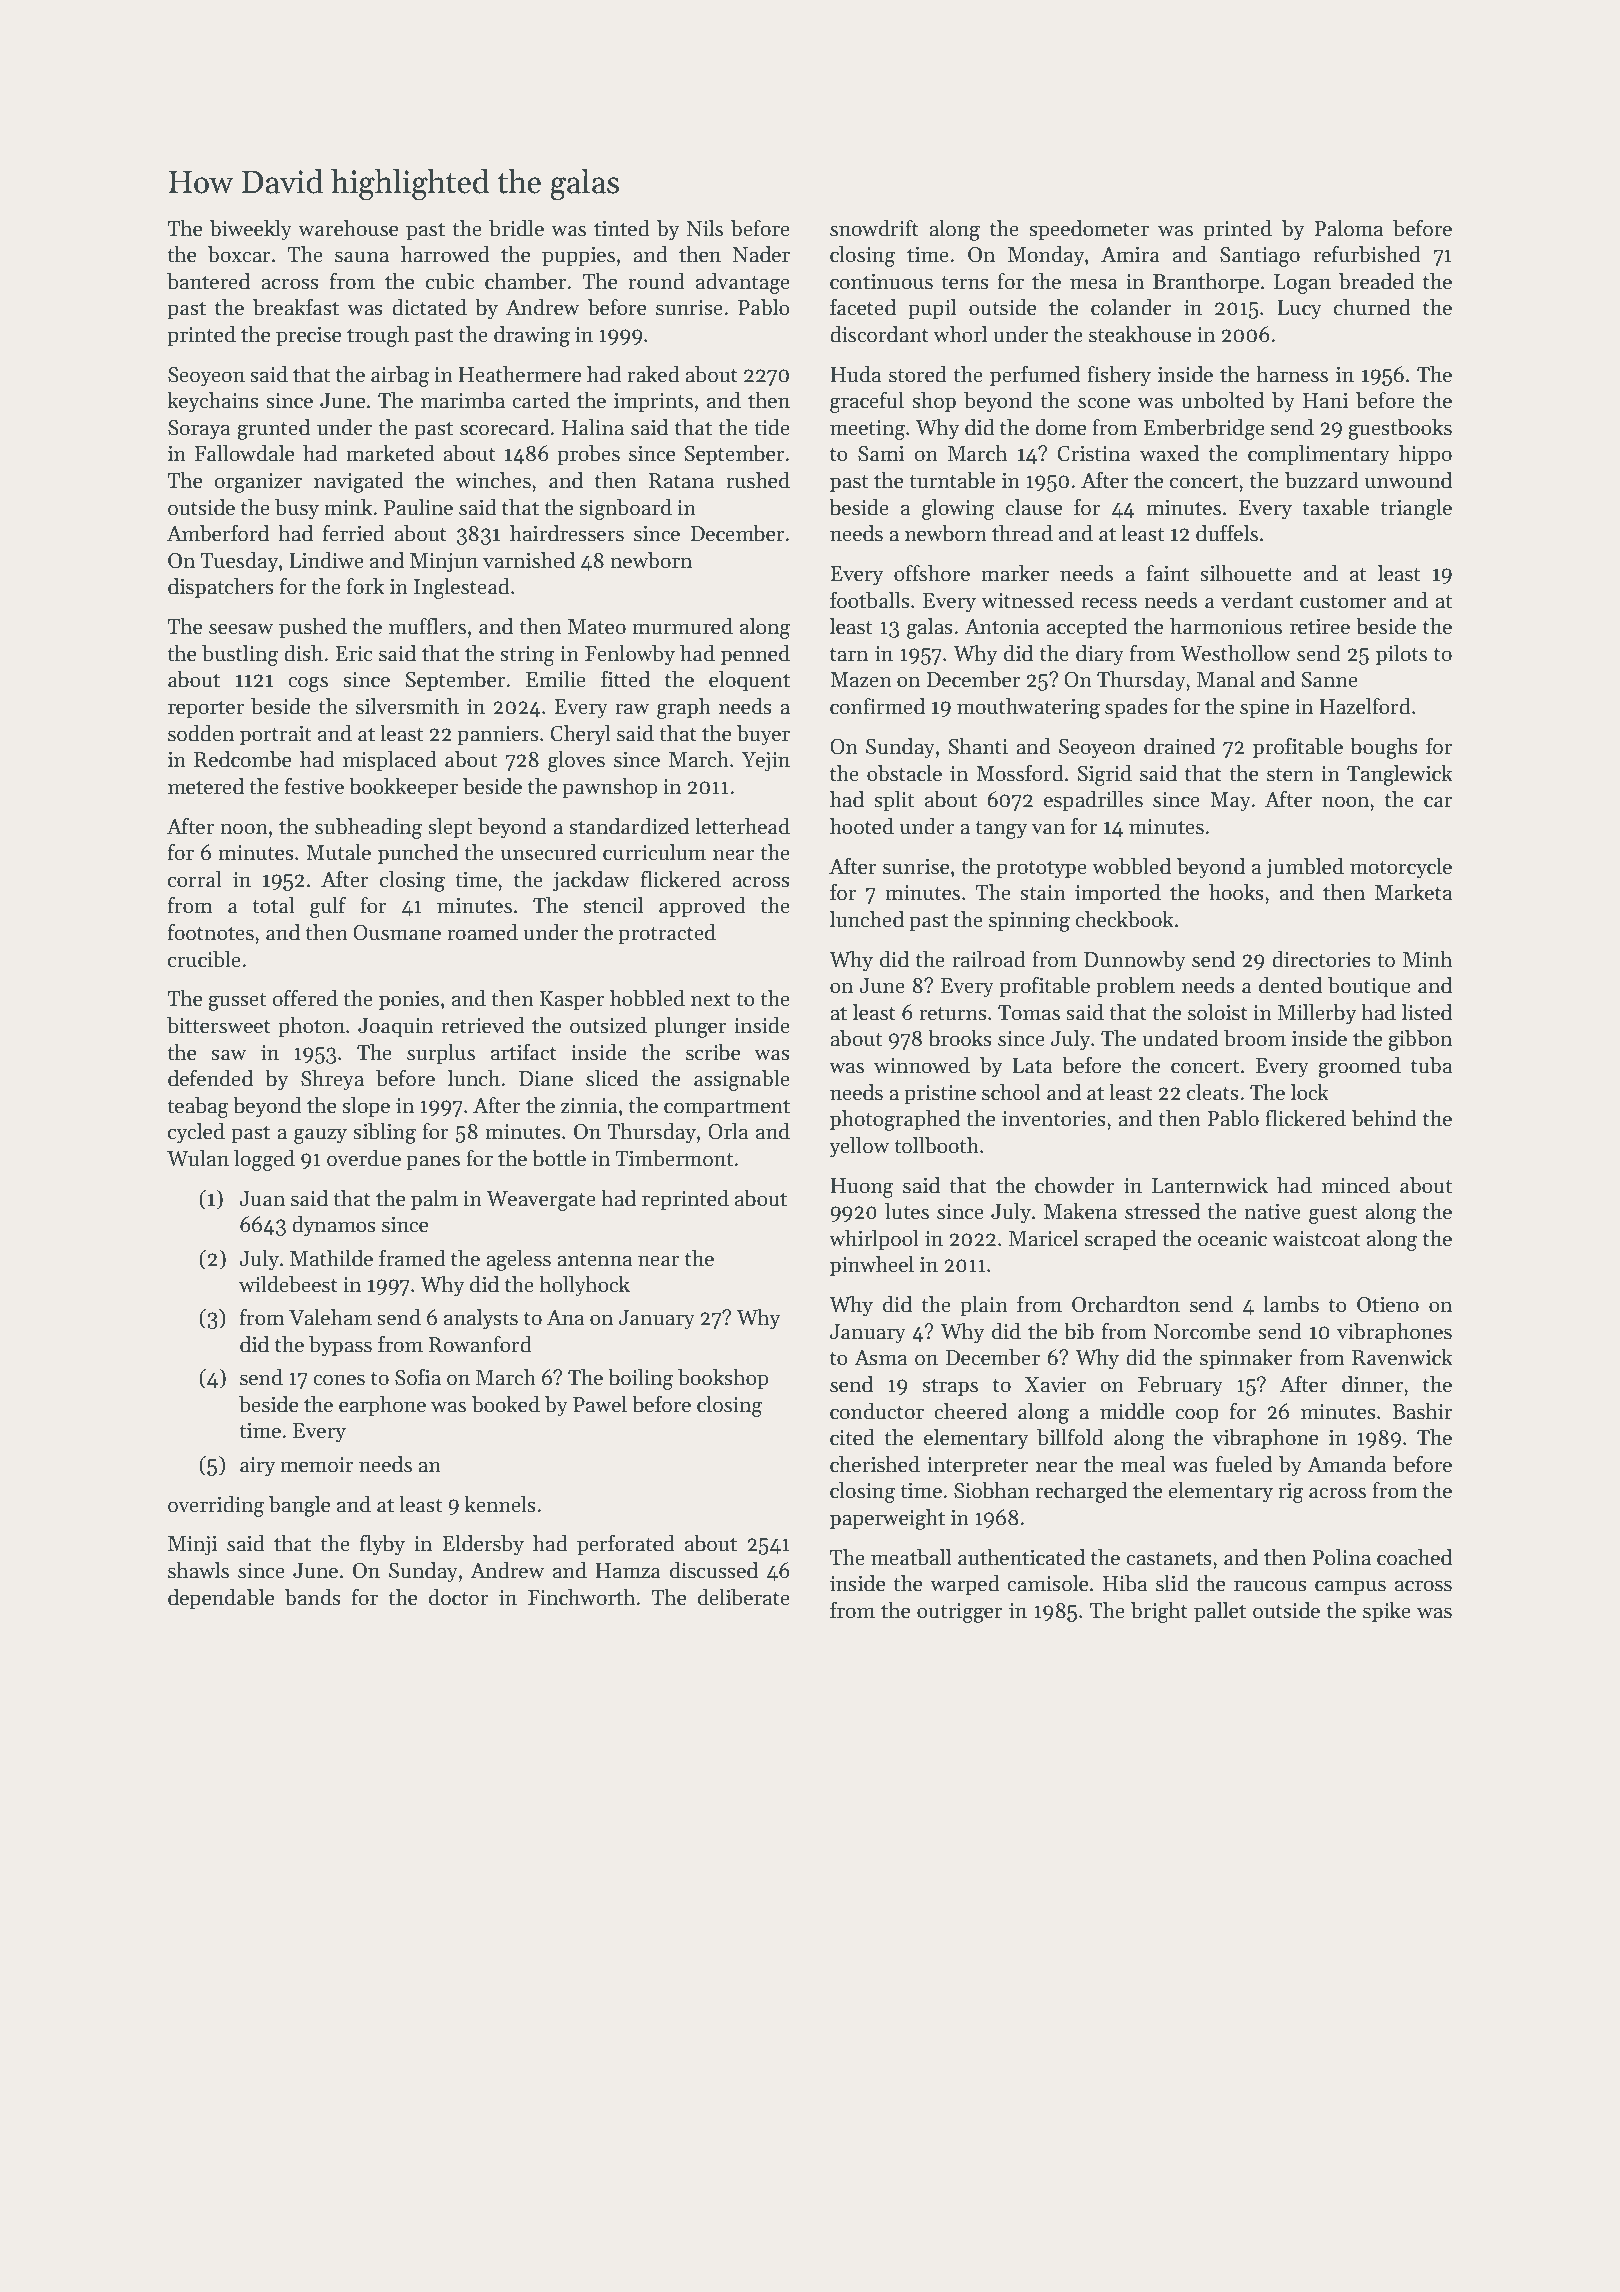 Image resolution: width=1620 pixels, height=2292 pixels. What do you see at coordinates (1094, 454) in the document?
I see `Cristina` at bounding box center [1094, 454].
